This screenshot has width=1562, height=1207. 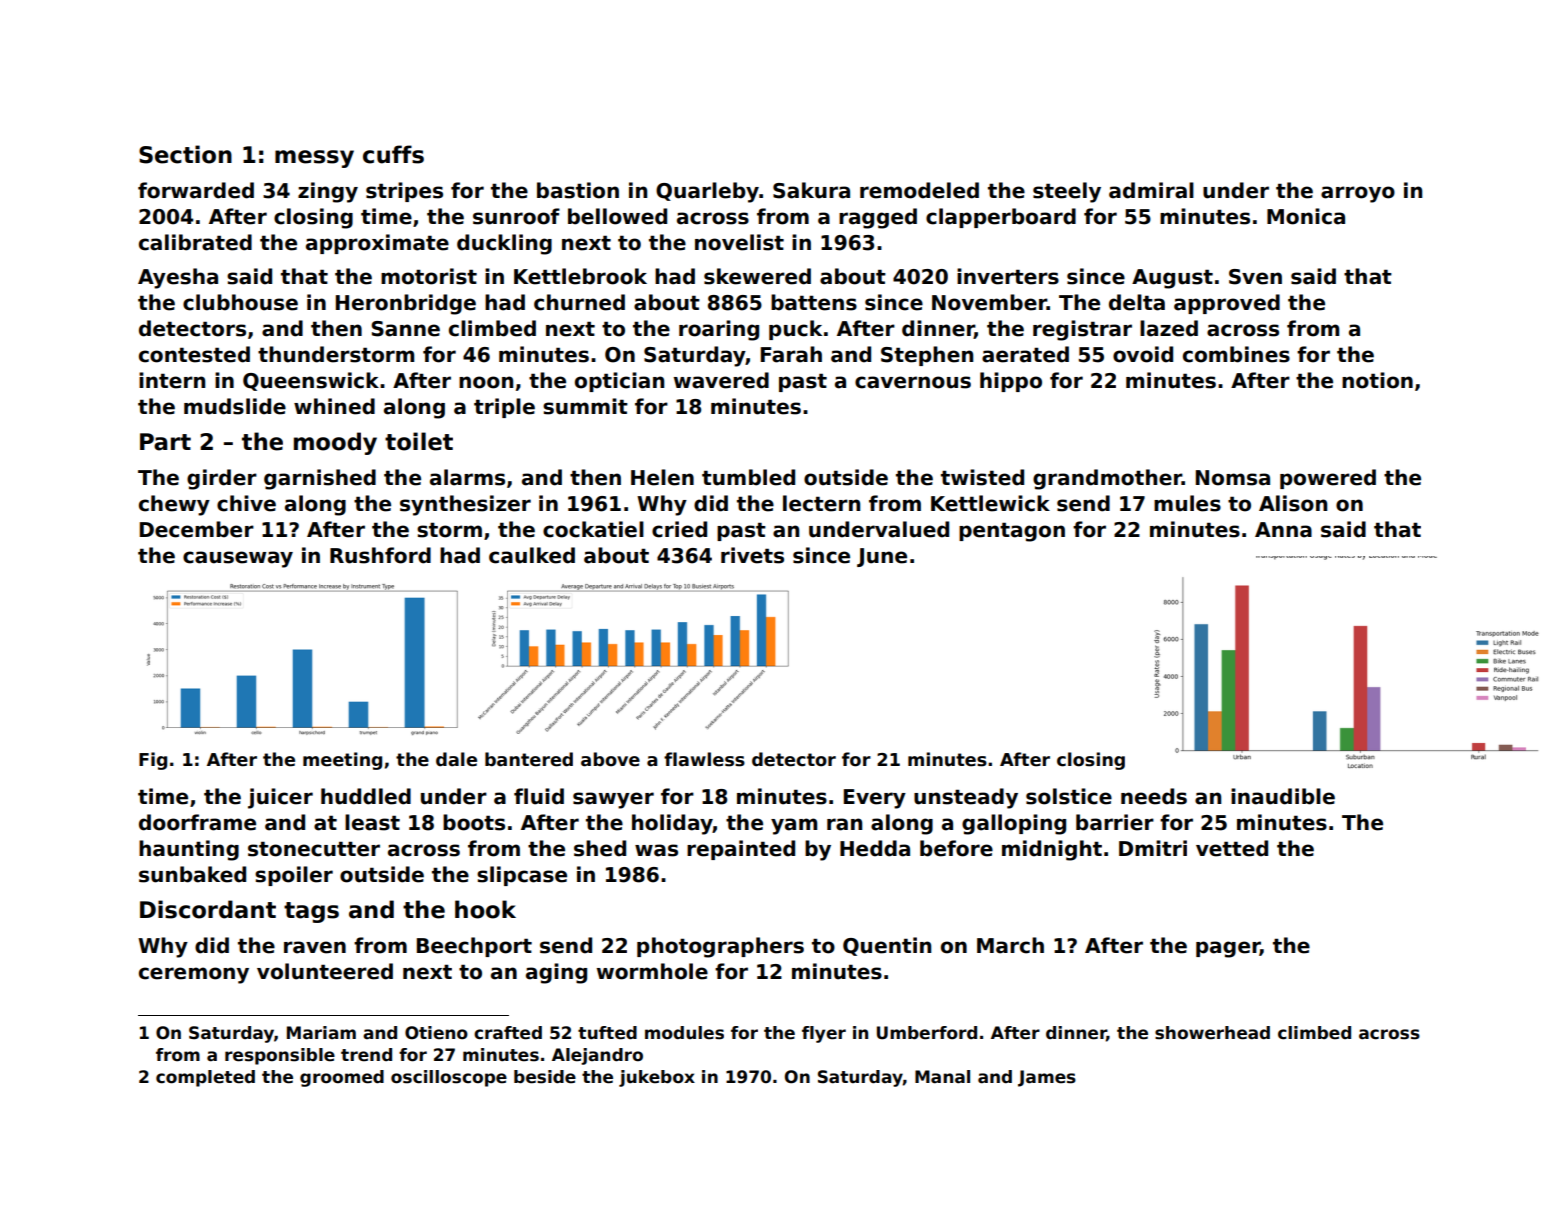 I want to click on photographers, so click(x=720, y=947).
